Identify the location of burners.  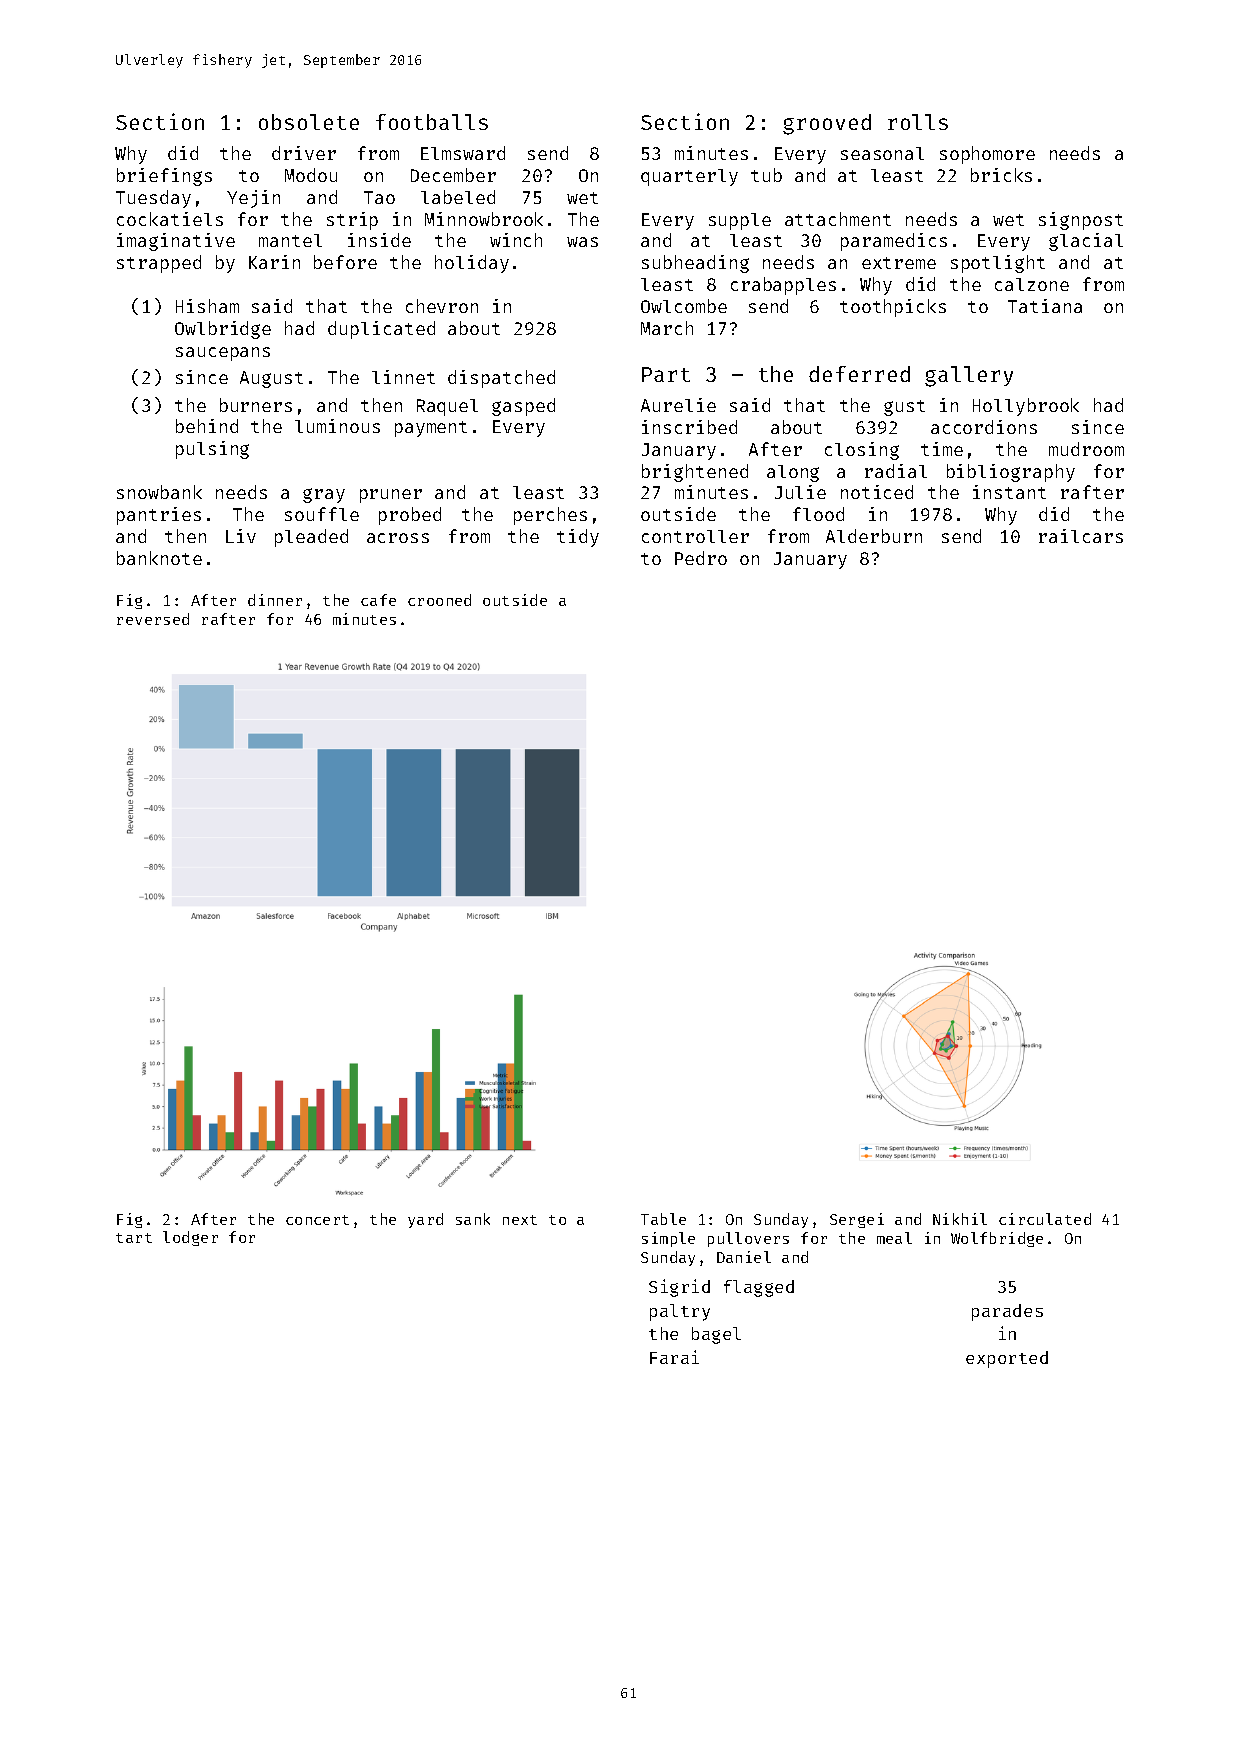
(256, 405).
